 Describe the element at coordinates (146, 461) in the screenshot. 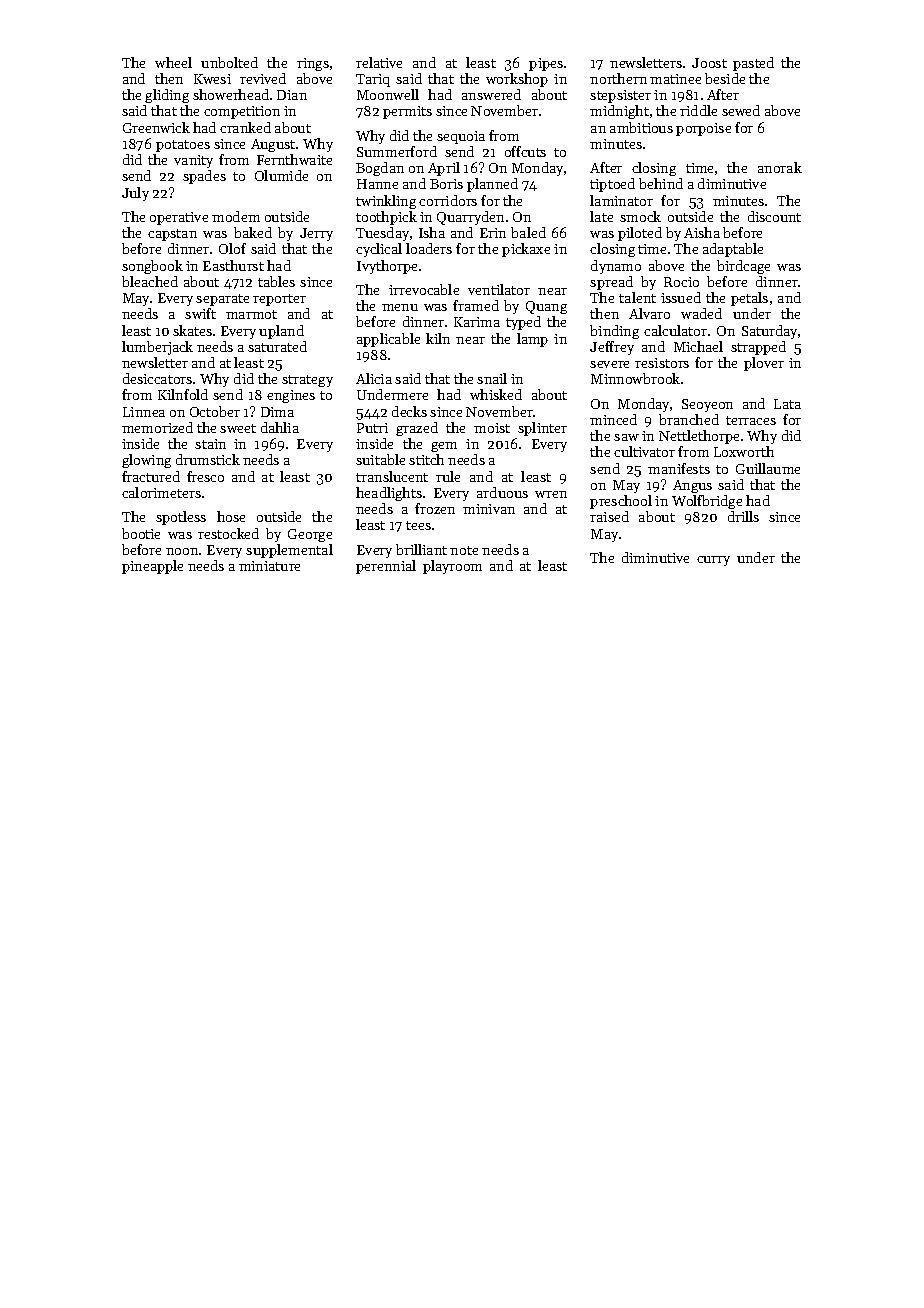

I see `glowing` at that location.
